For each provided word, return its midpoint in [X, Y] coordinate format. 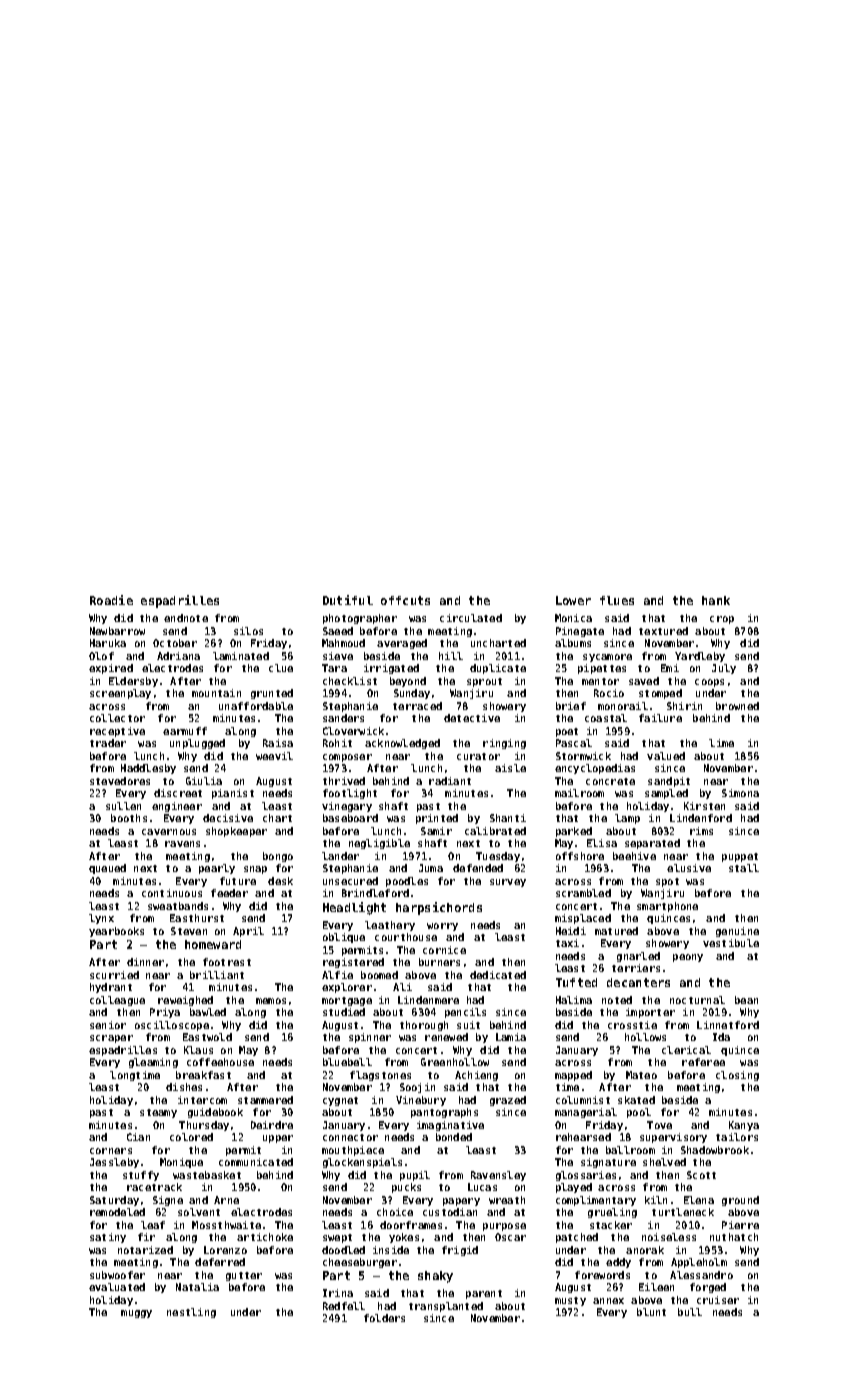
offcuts [405, 600]
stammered [265, 1100]
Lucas [482, 1187]
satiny [108, 1238]
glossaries [586, 1176]
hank [716, 600]
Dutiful [348, 600]
